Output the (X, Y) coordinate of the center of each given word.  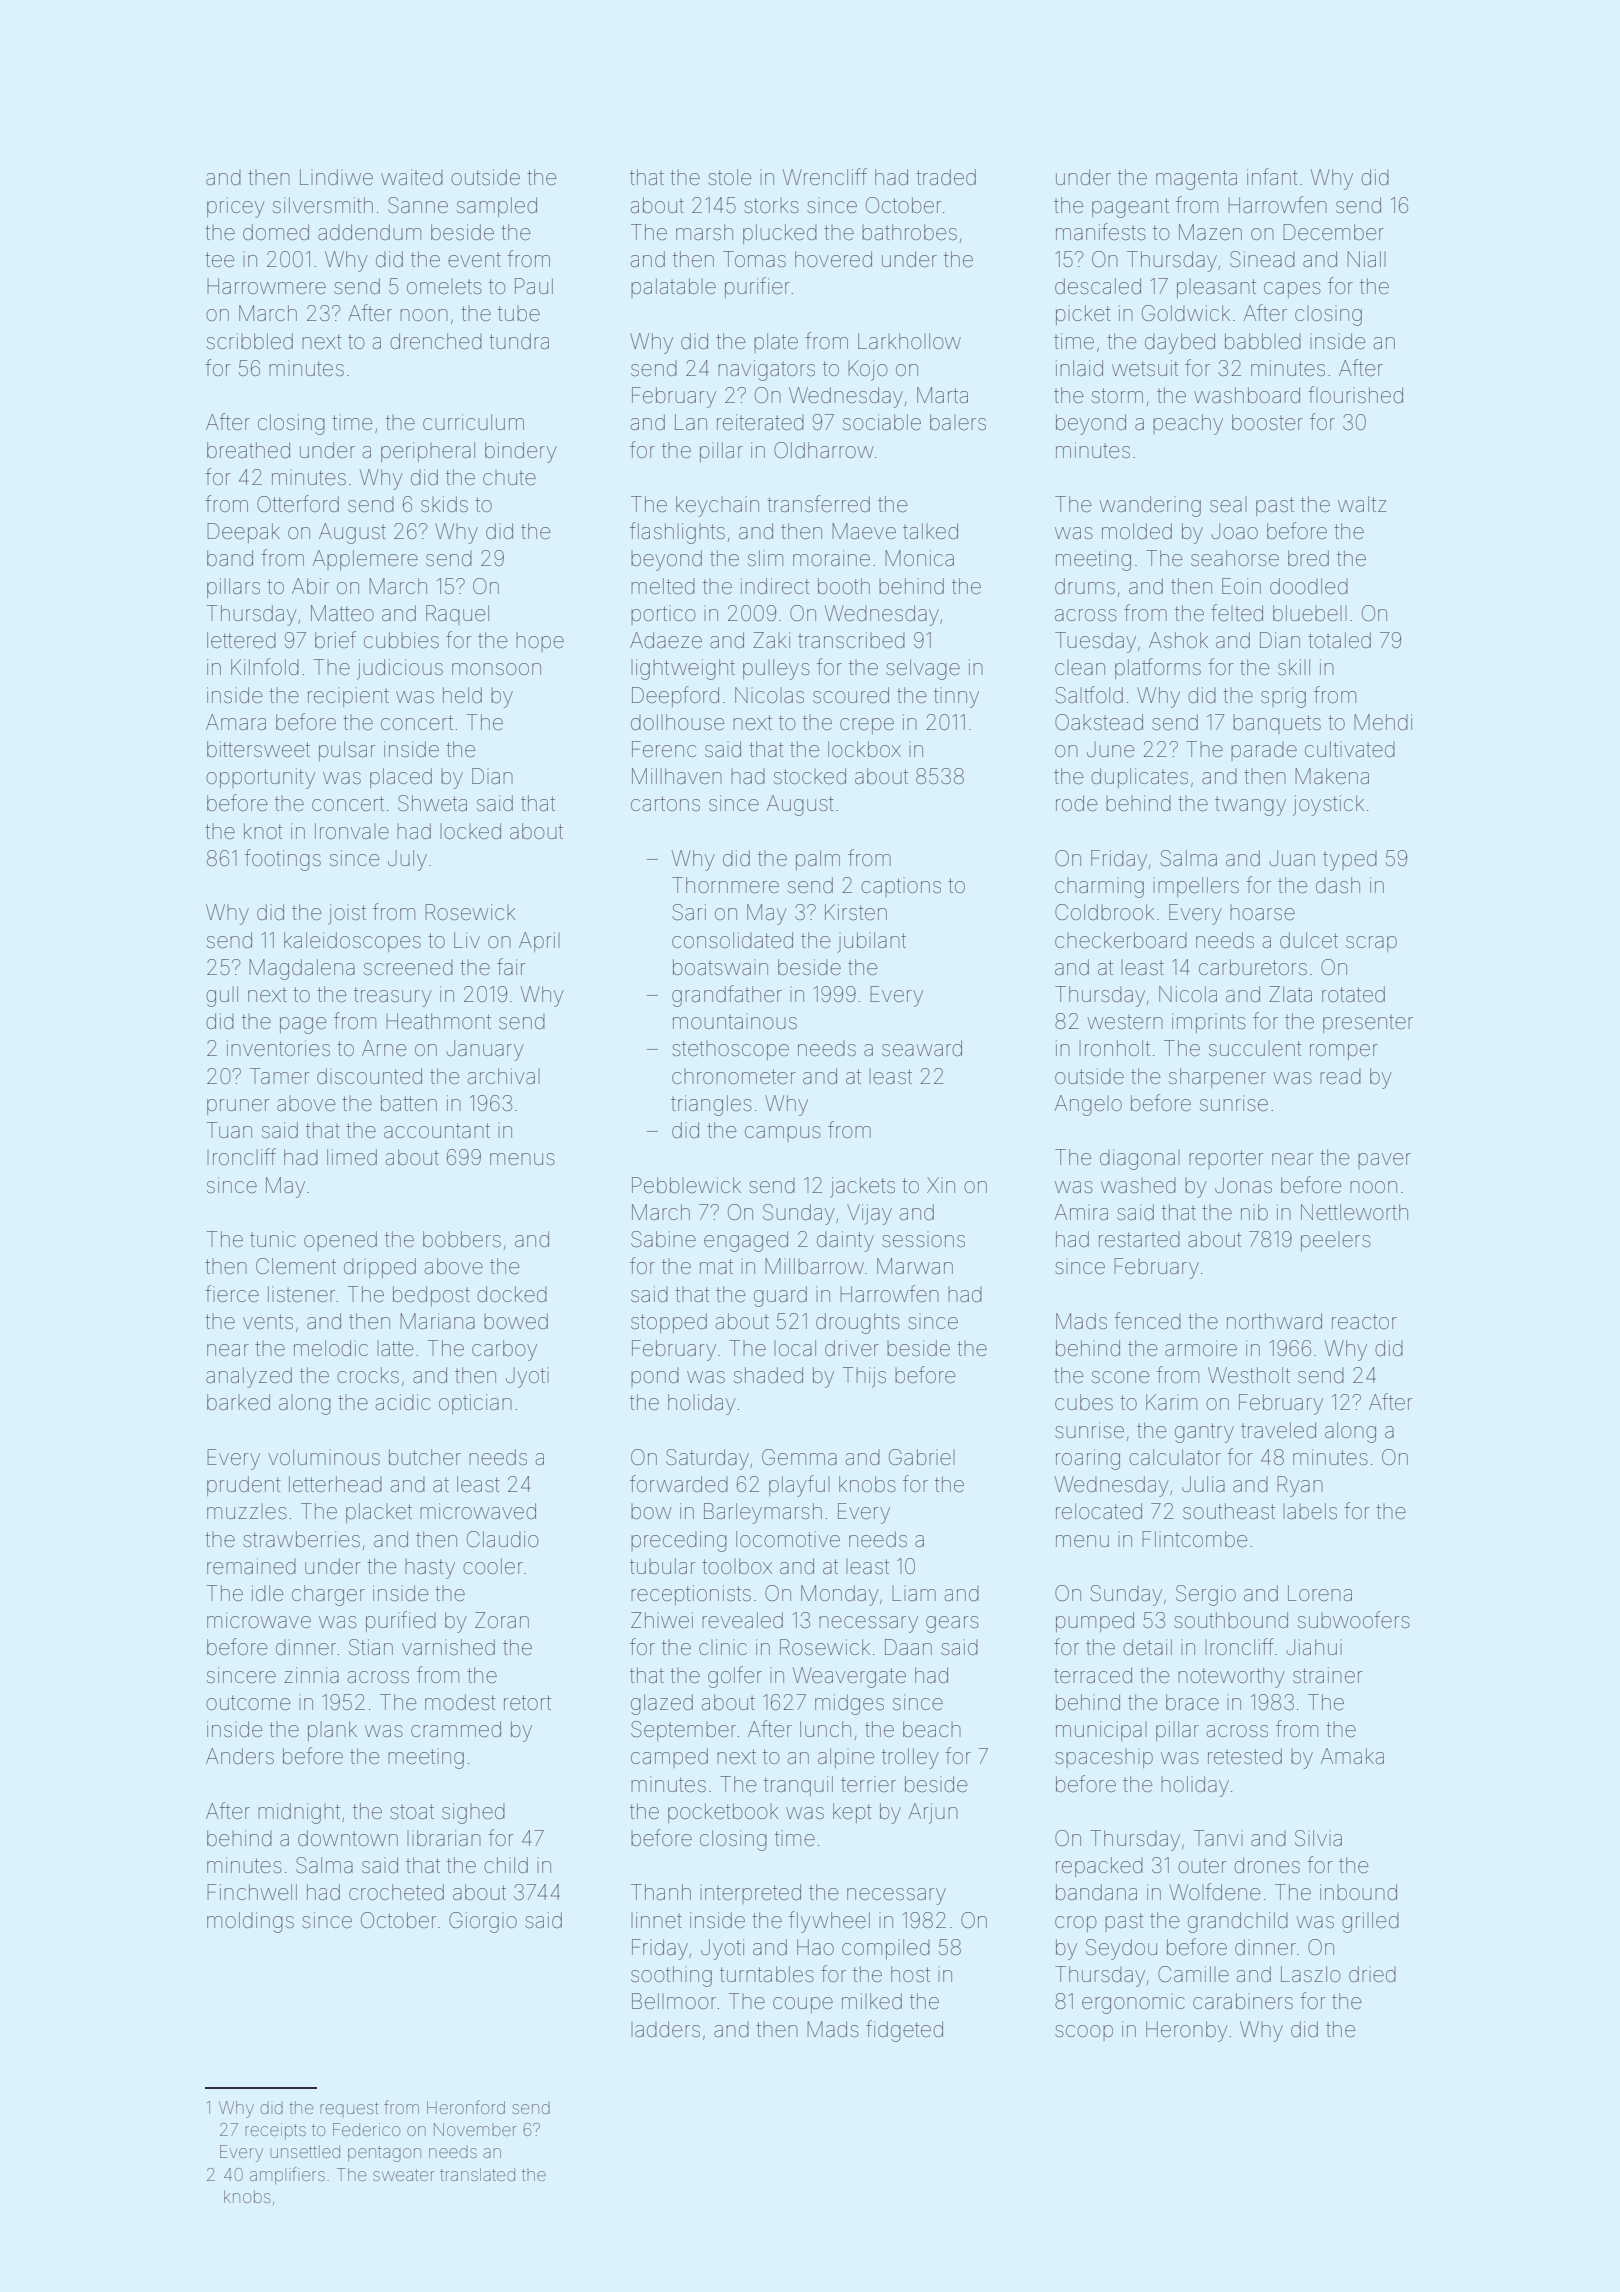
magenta (1196, 180)
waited (412, 177)
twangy (1250, 806)
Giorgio (483, 1922)
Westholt (1249, 1375)
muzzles (247, 1512)
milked (872, 2001)
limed (352, 1157)
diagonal (1140, 1159)
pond (655, 1377)
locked (470, 831)
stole (729, 177)
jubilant (871, 942)
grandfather (727, 996)
